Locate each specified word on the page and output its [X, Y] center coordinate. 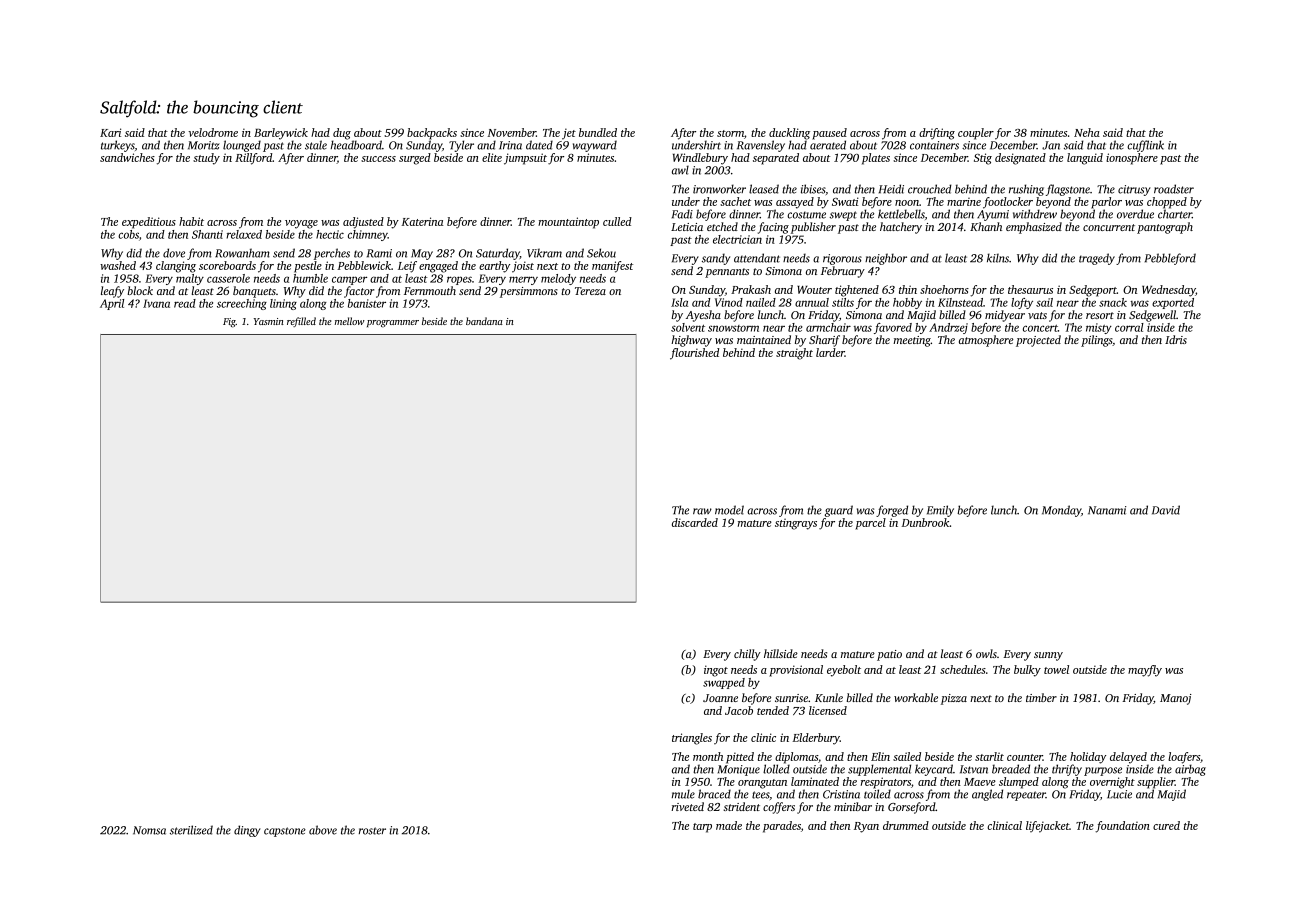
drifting [937, 134]
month [708, 756]
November [511, 132]
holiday [1088, 758]
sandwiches [127, 157]
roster [372, 831]
